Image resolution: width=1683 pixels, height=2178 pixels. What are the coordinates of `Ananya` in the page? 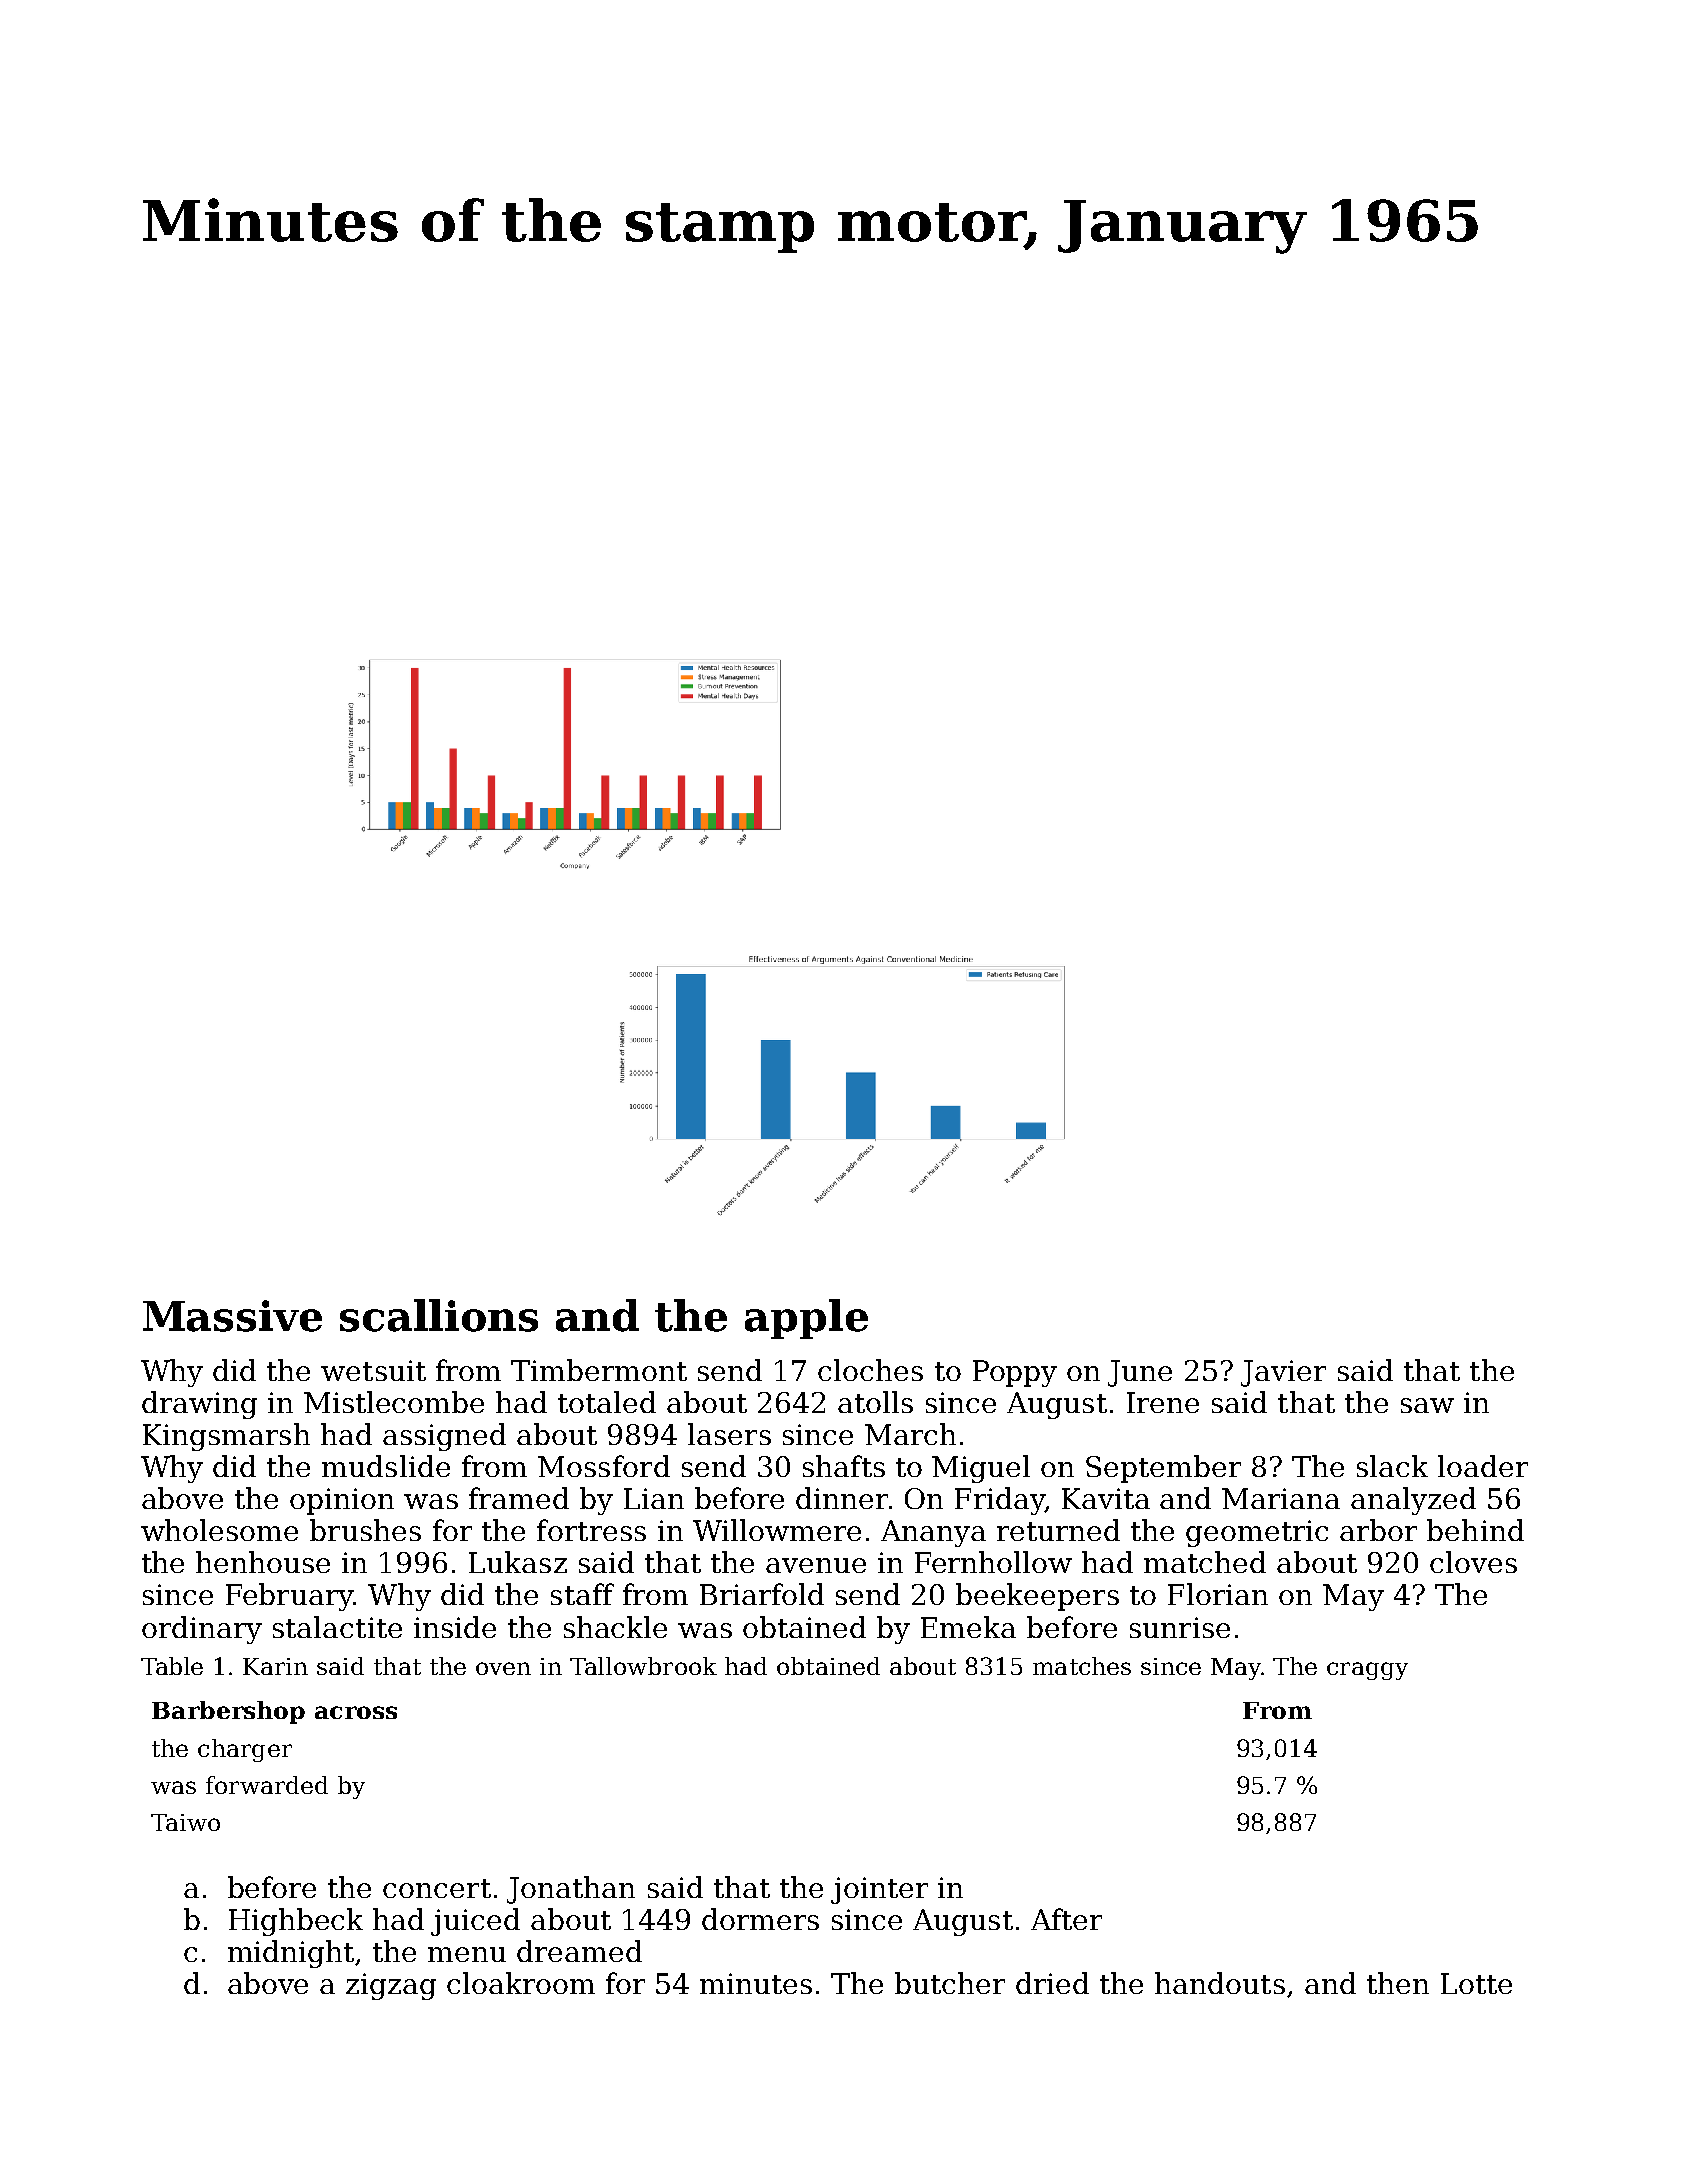 It's located at (933, 1533).
